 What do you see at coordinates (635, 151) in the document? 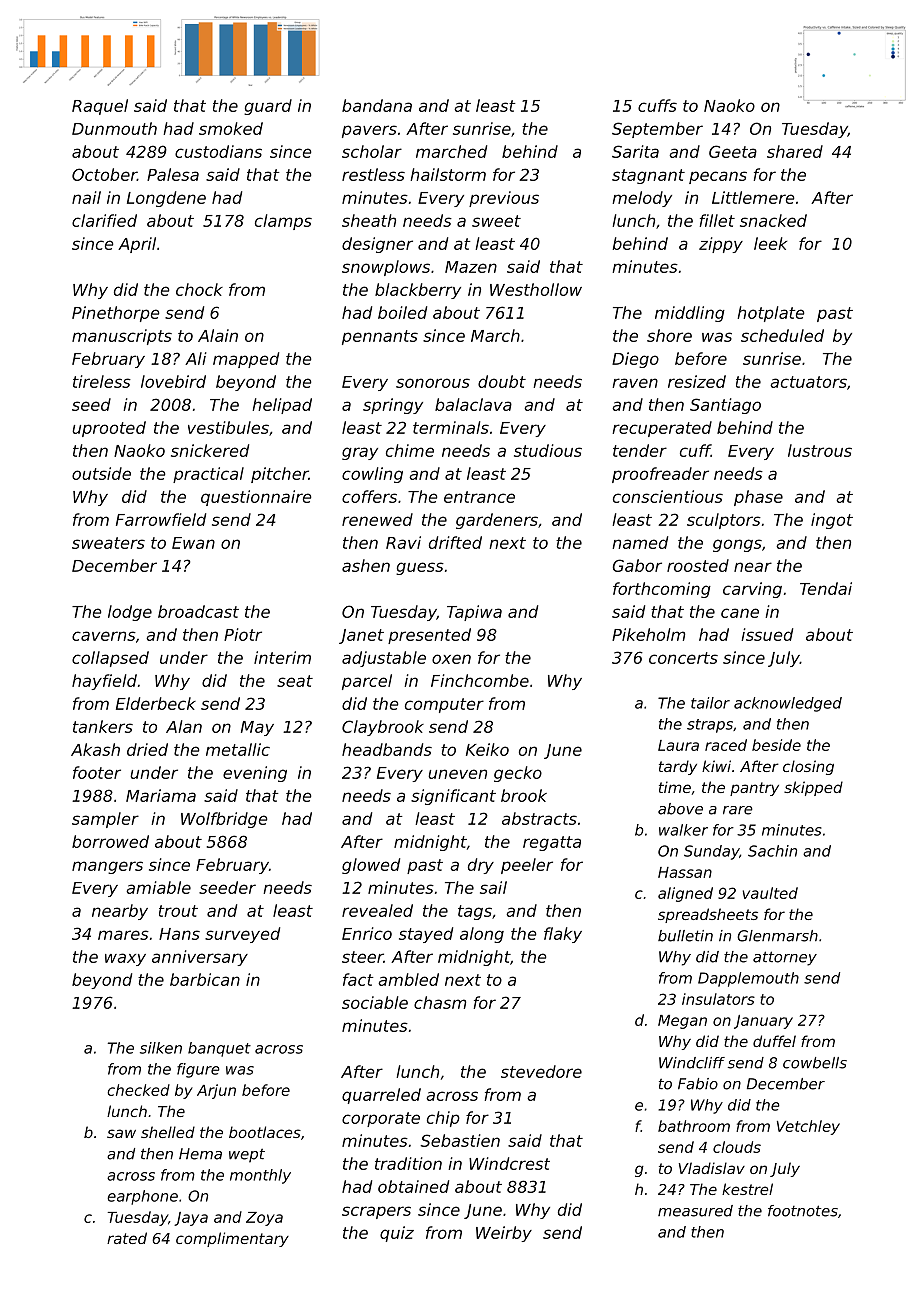
I see `Sarita` at bounding box center [635, 151].
